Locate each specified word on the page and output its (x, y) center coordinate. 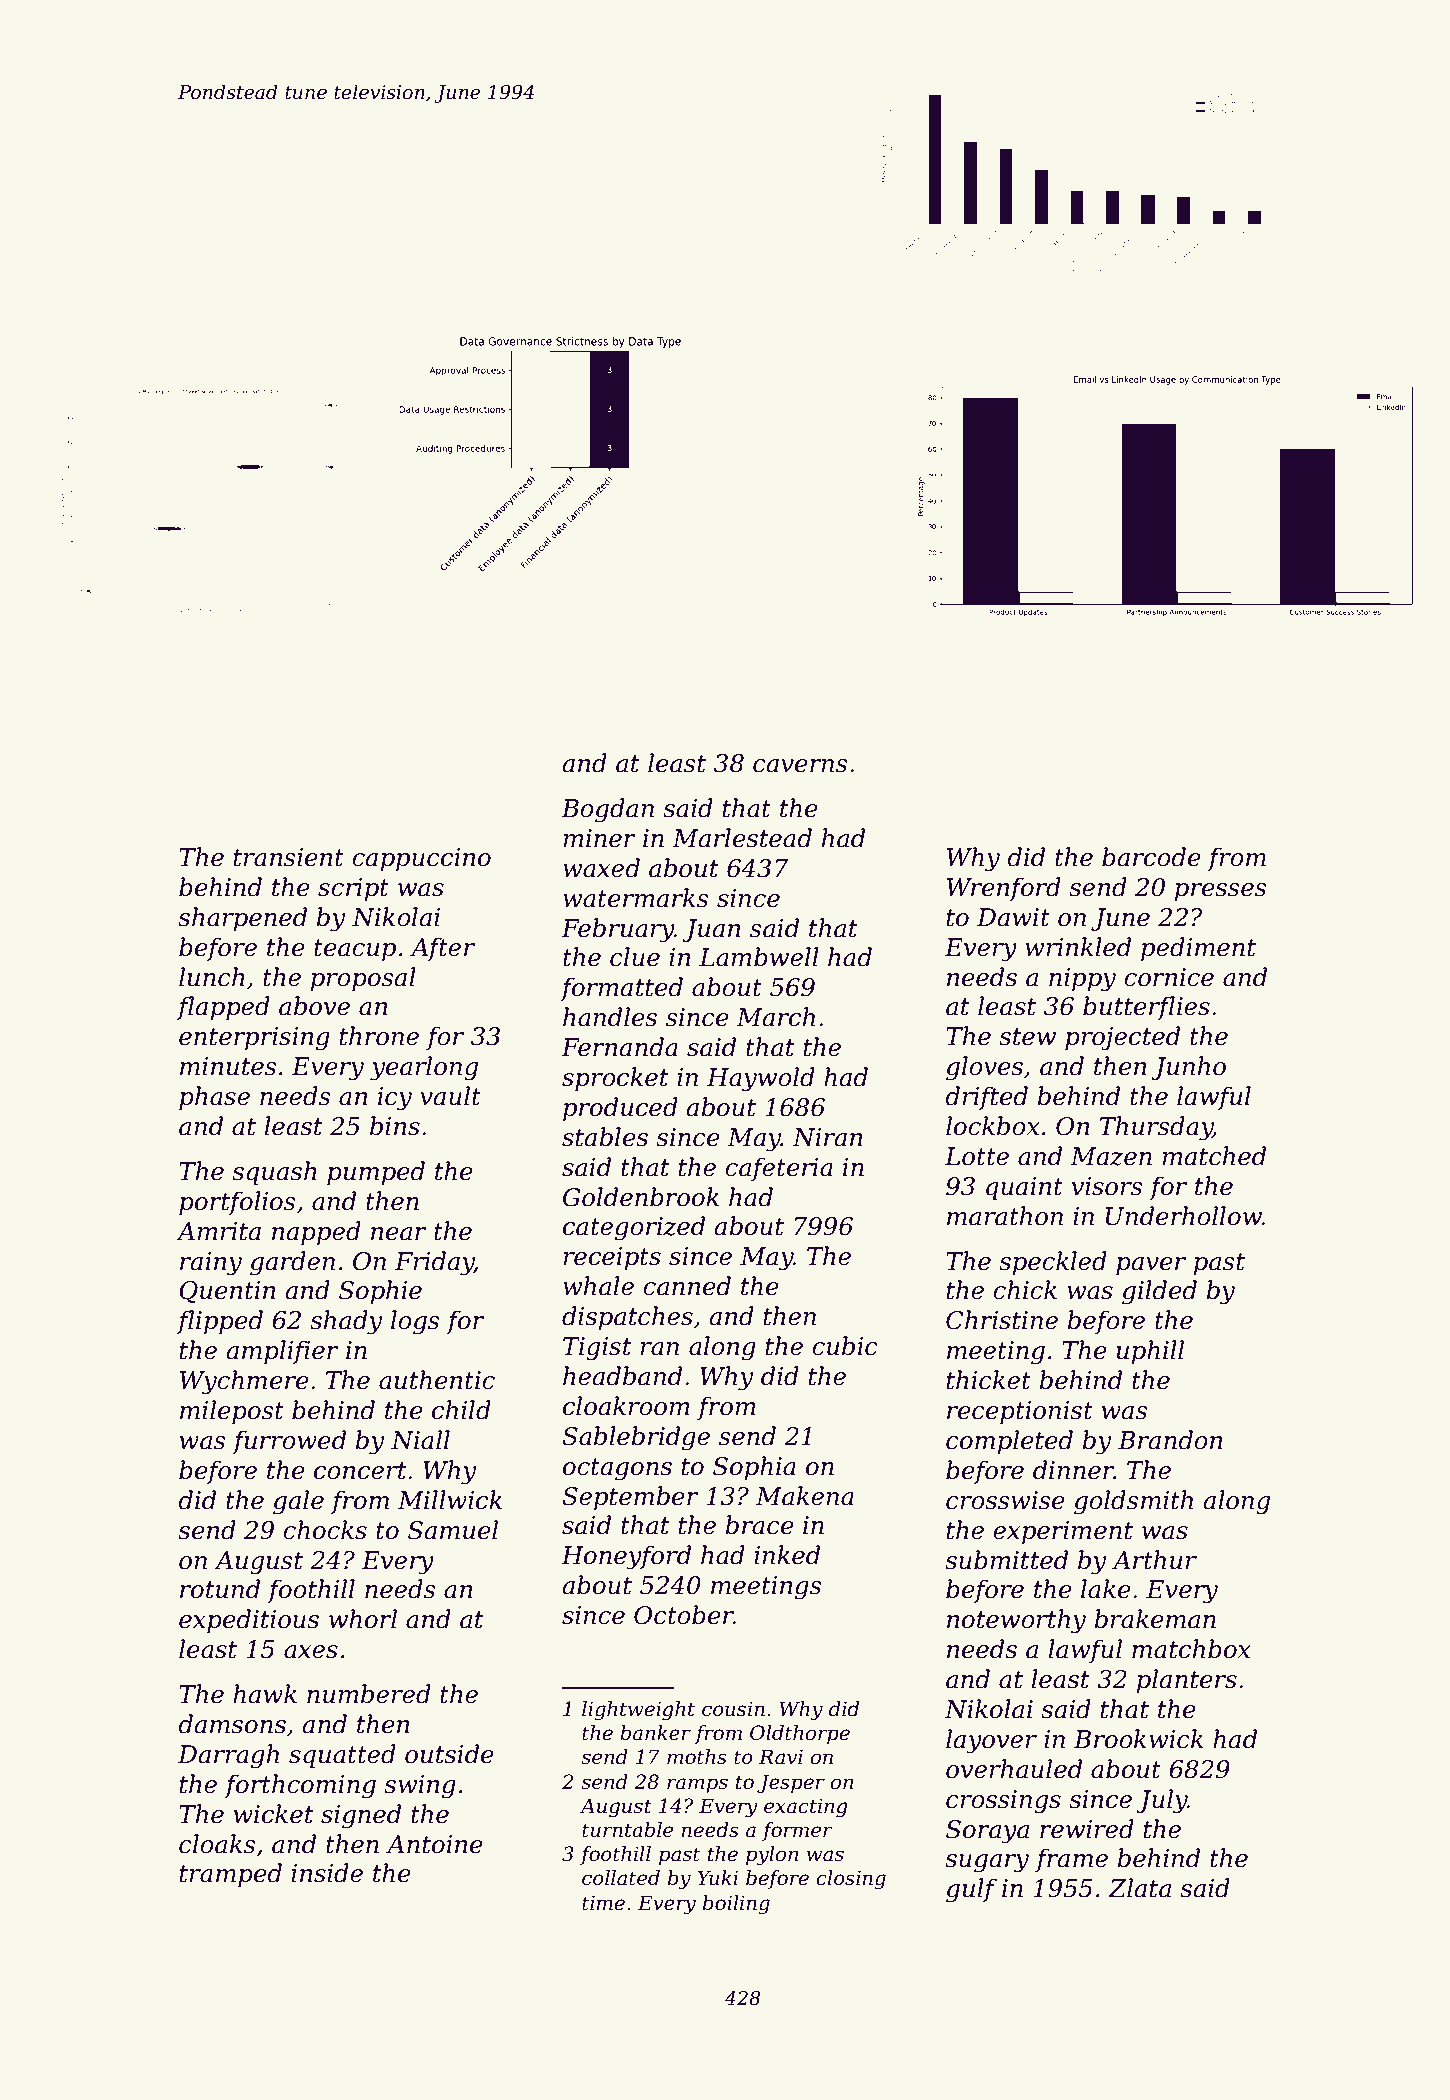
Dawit (1013, 917)
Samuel (453, 1530)
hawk (265, 1694)
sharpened (242, 919)
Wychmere (244, 1382)
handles (610, 1017)
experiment (1063, 1532)
